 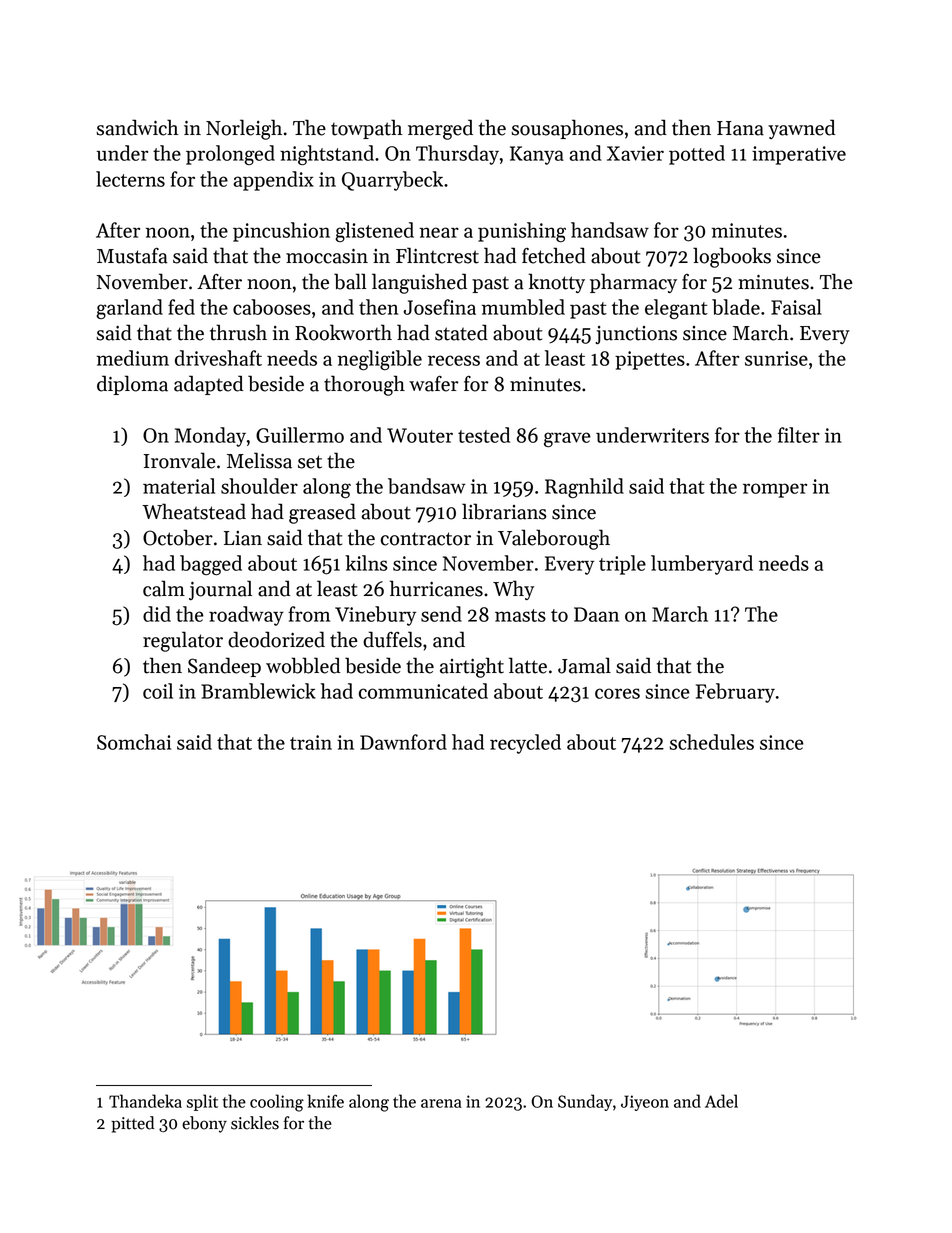 I want to click on librarians, so click(x=504, y=511).
